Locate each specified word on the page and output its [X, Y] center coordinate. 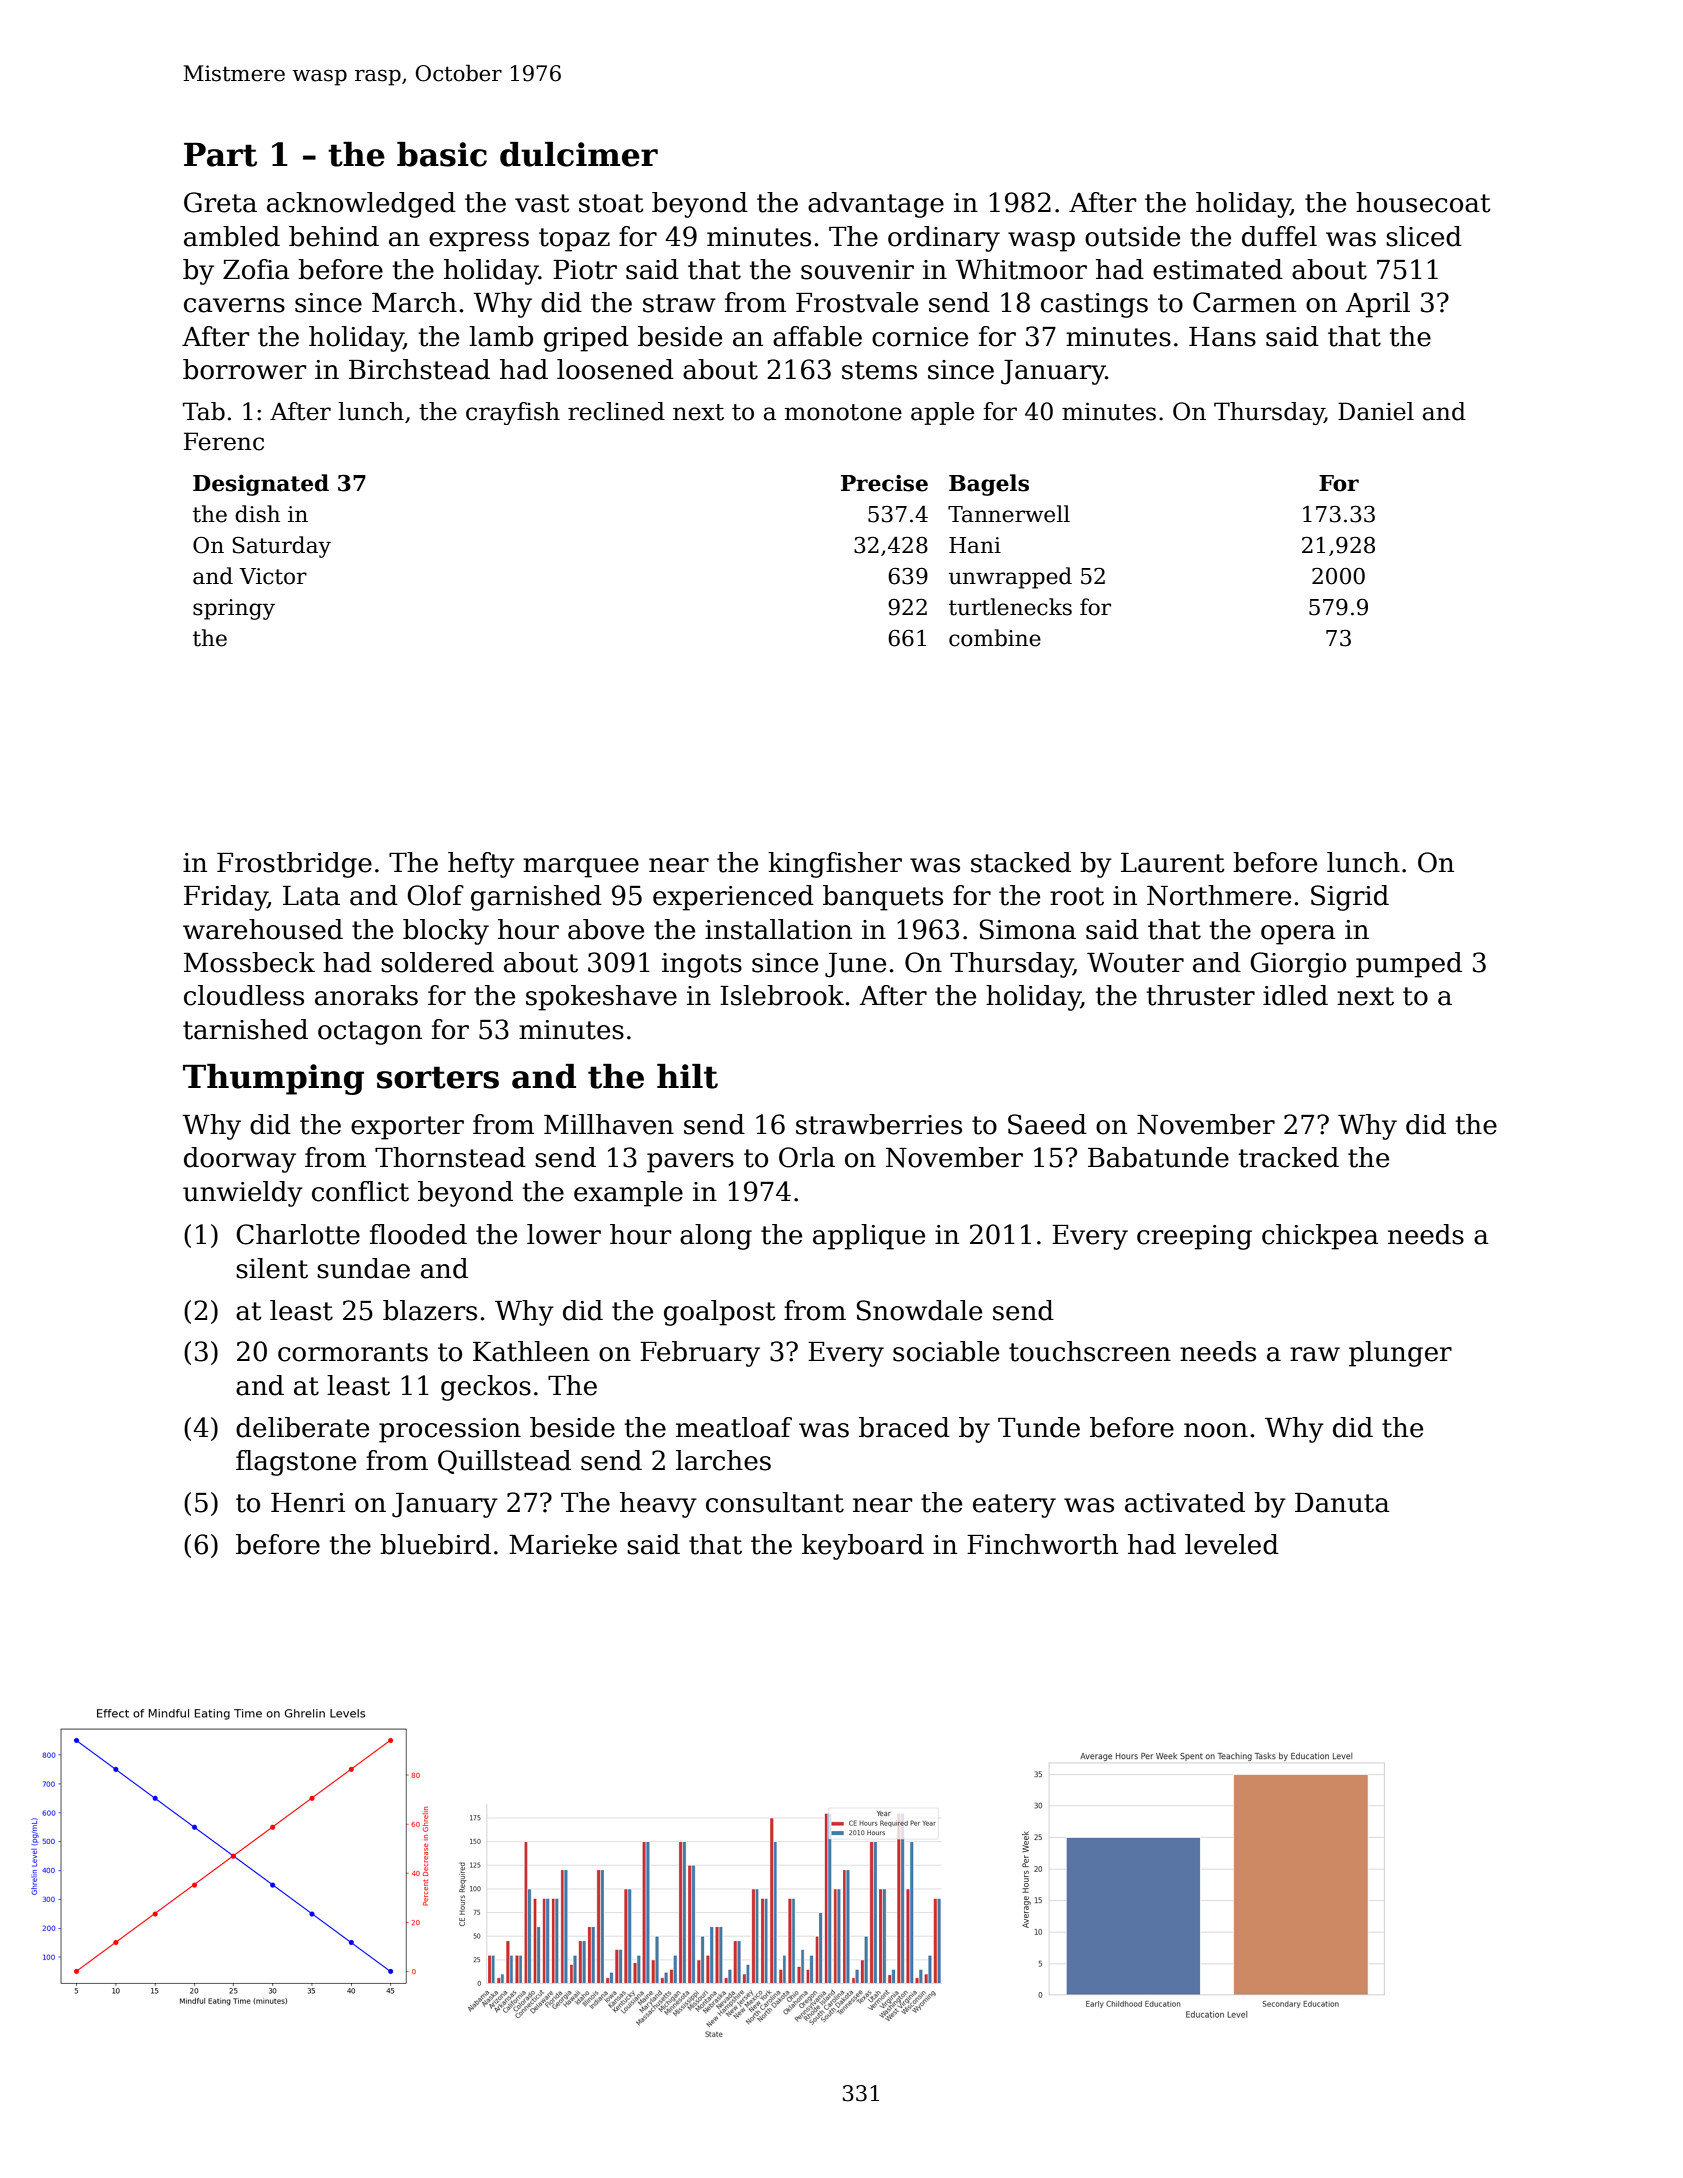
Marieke [563, 1544]
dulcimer [579, 154]
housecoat [1423, 202]
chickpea [1320, 1237]
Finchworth [1042, 1544]
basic [442, 154]
